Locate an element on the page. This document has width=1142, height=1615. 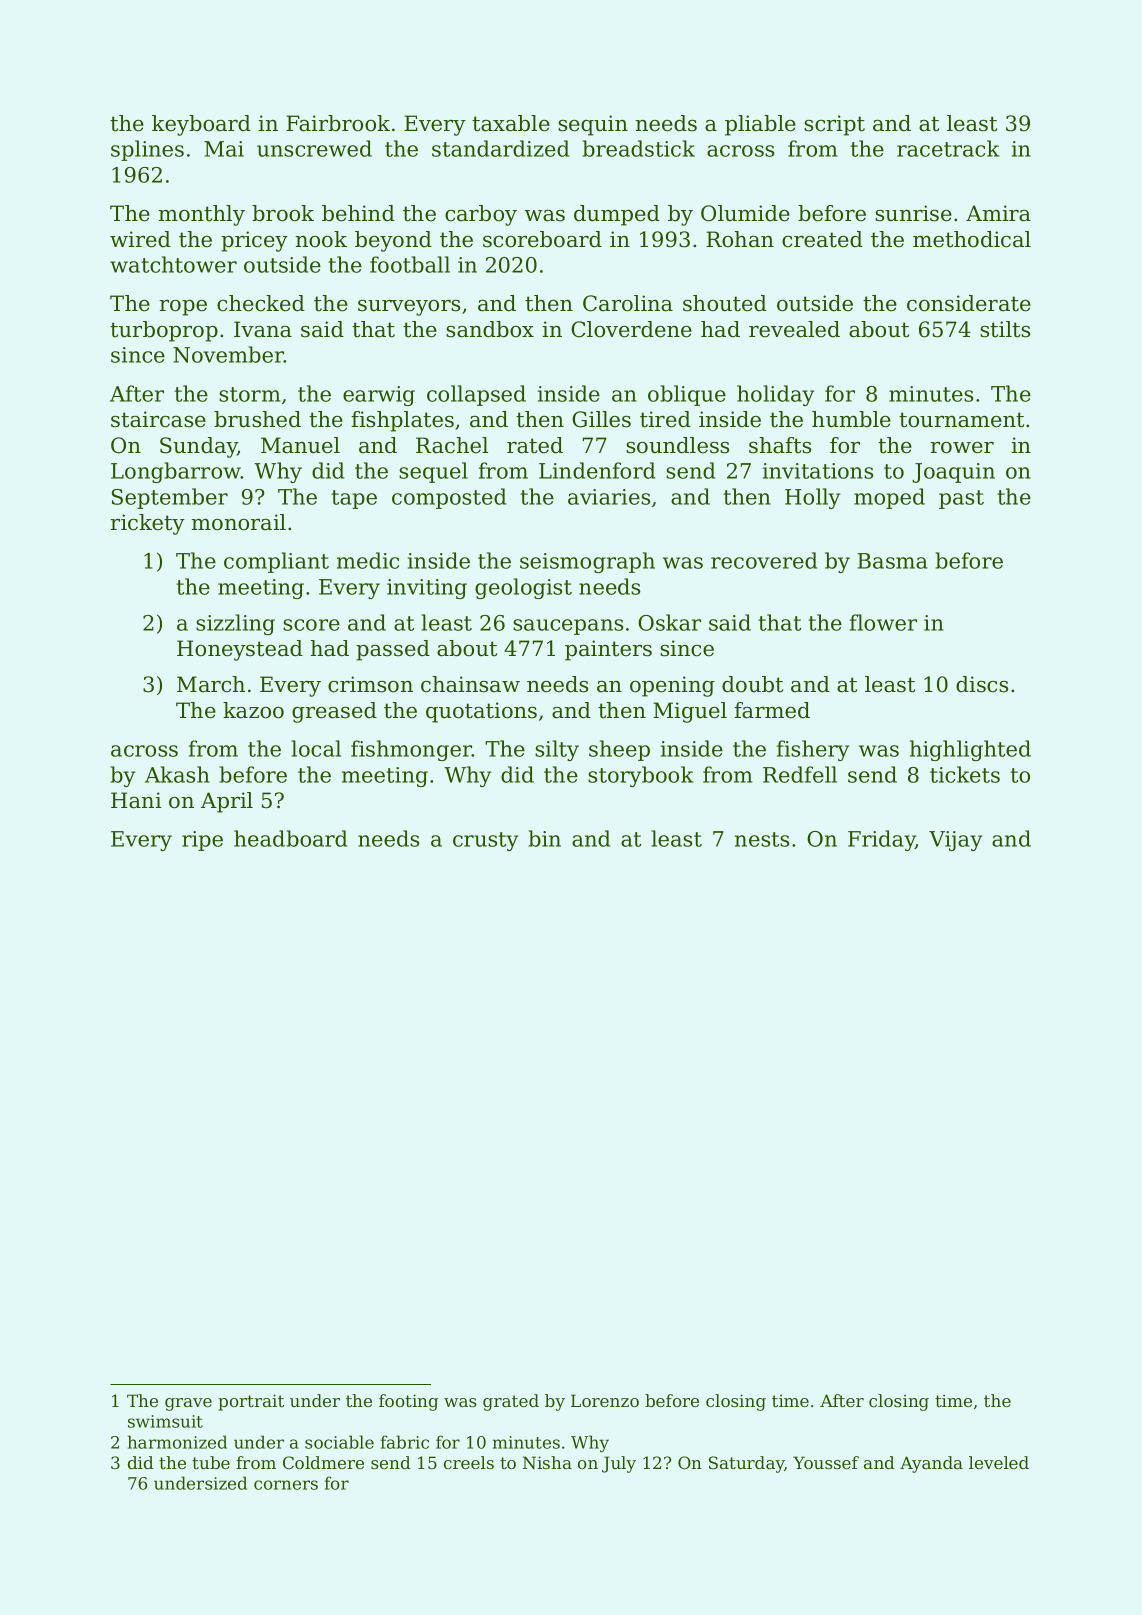
tube is located at coordinates (211, 1462).
